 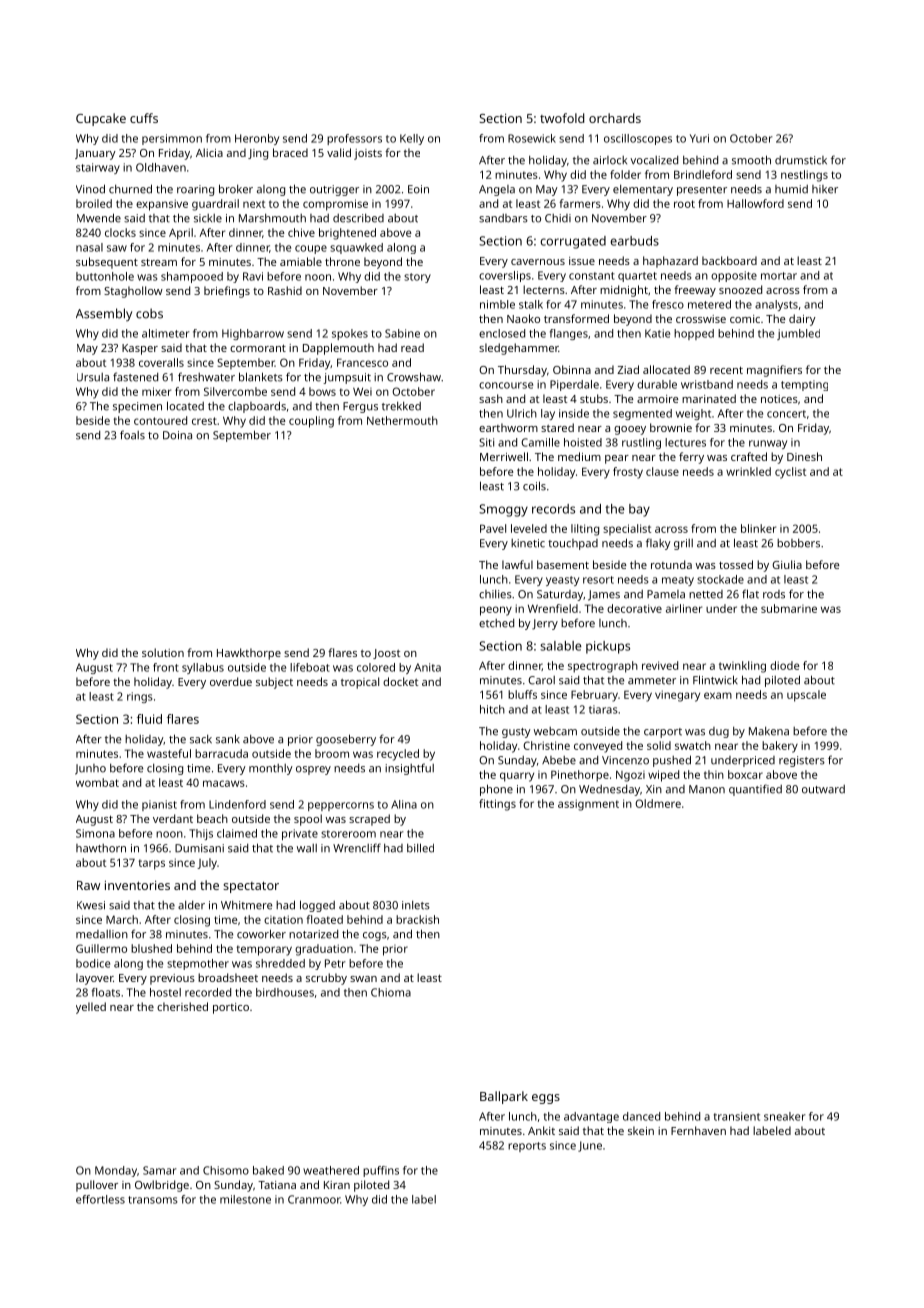 What do you see at coordinates (493, 528) in the image?
I see `Pavel` at bounding box center [493, 528].
